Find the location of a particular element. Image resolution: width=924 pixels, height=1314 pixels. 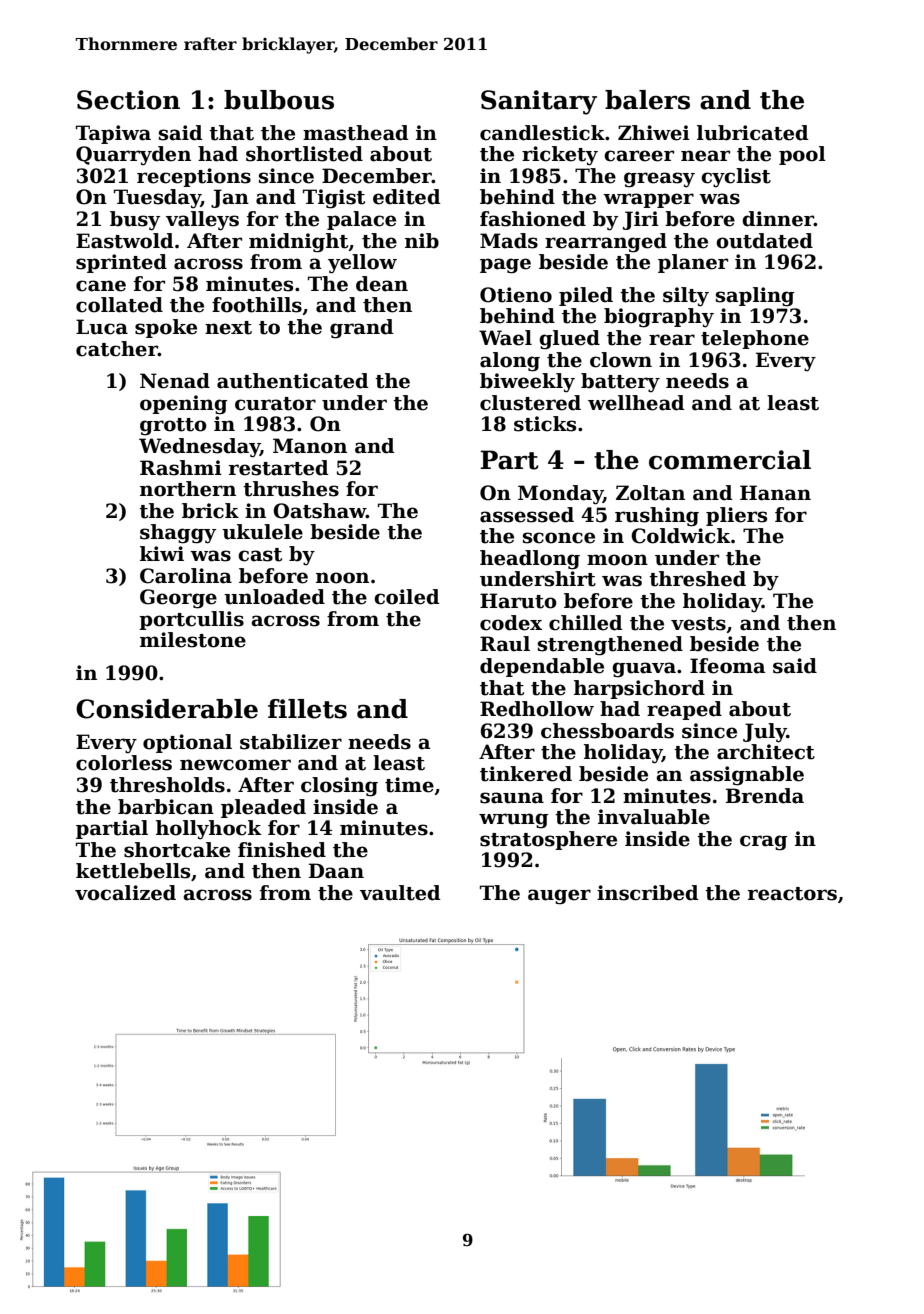

sconce is located at coordinates (559, 538).
